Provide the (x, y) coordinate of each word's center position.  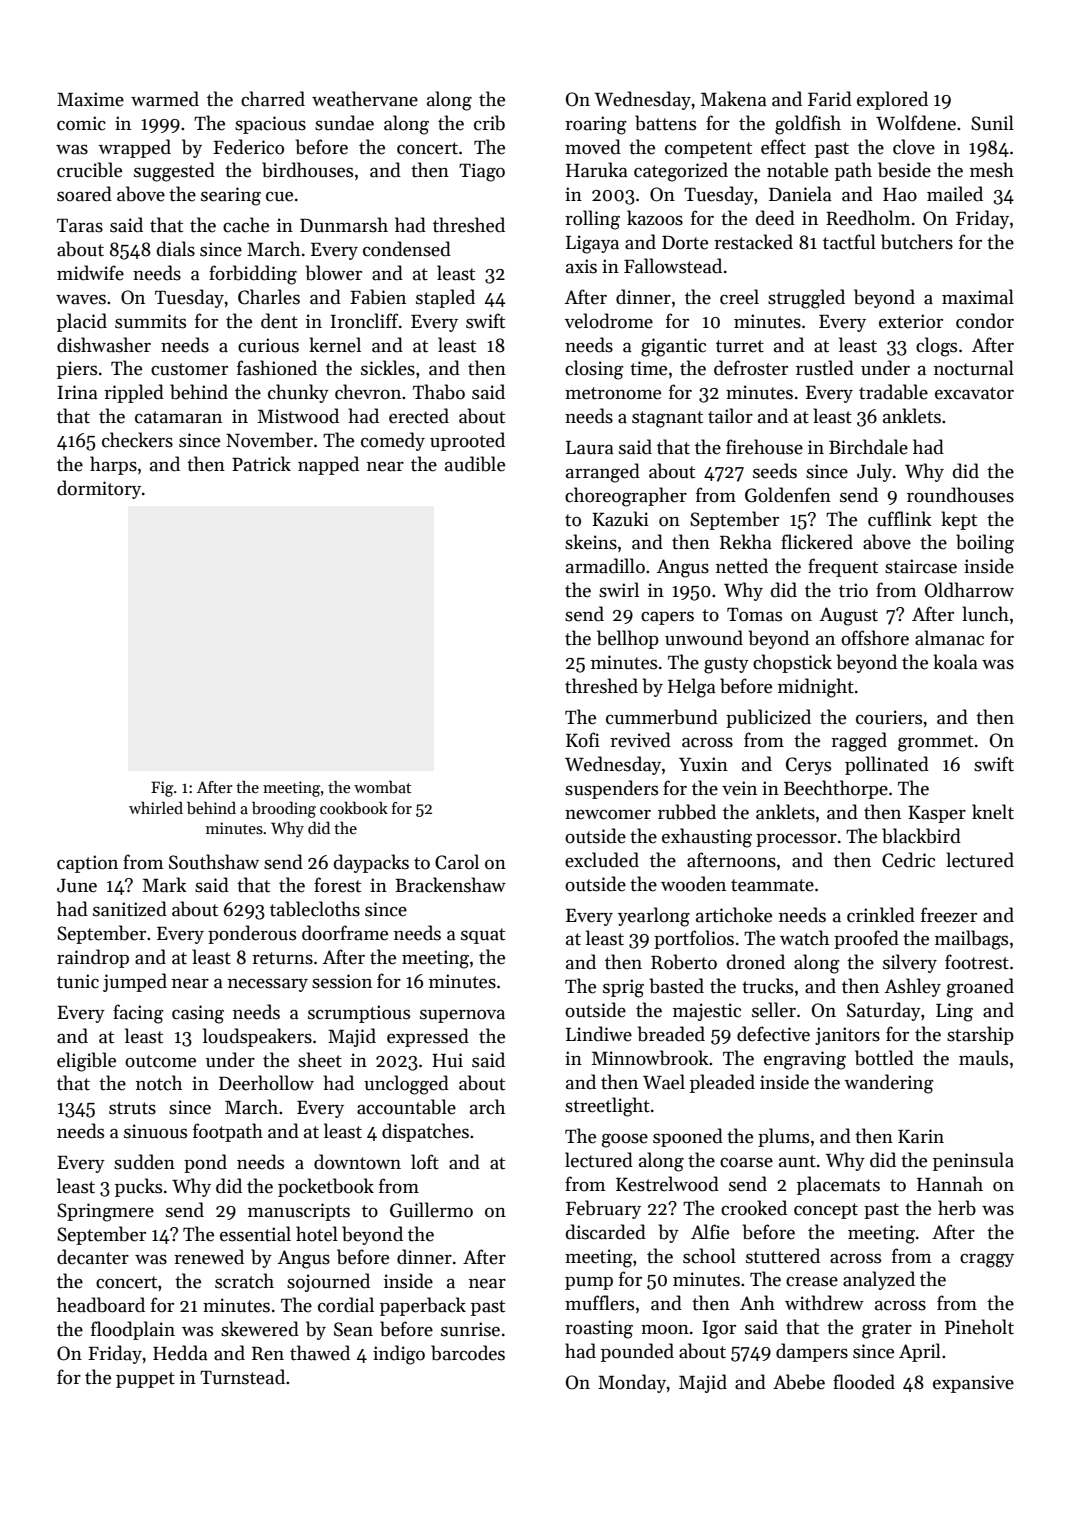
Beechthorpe (836, 789)
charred (273, 99)
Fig (162, 789)
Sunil (992, 123)
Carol (457, 862)
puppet (145, 1380)
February (603, 1209)
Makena (734, 99)
